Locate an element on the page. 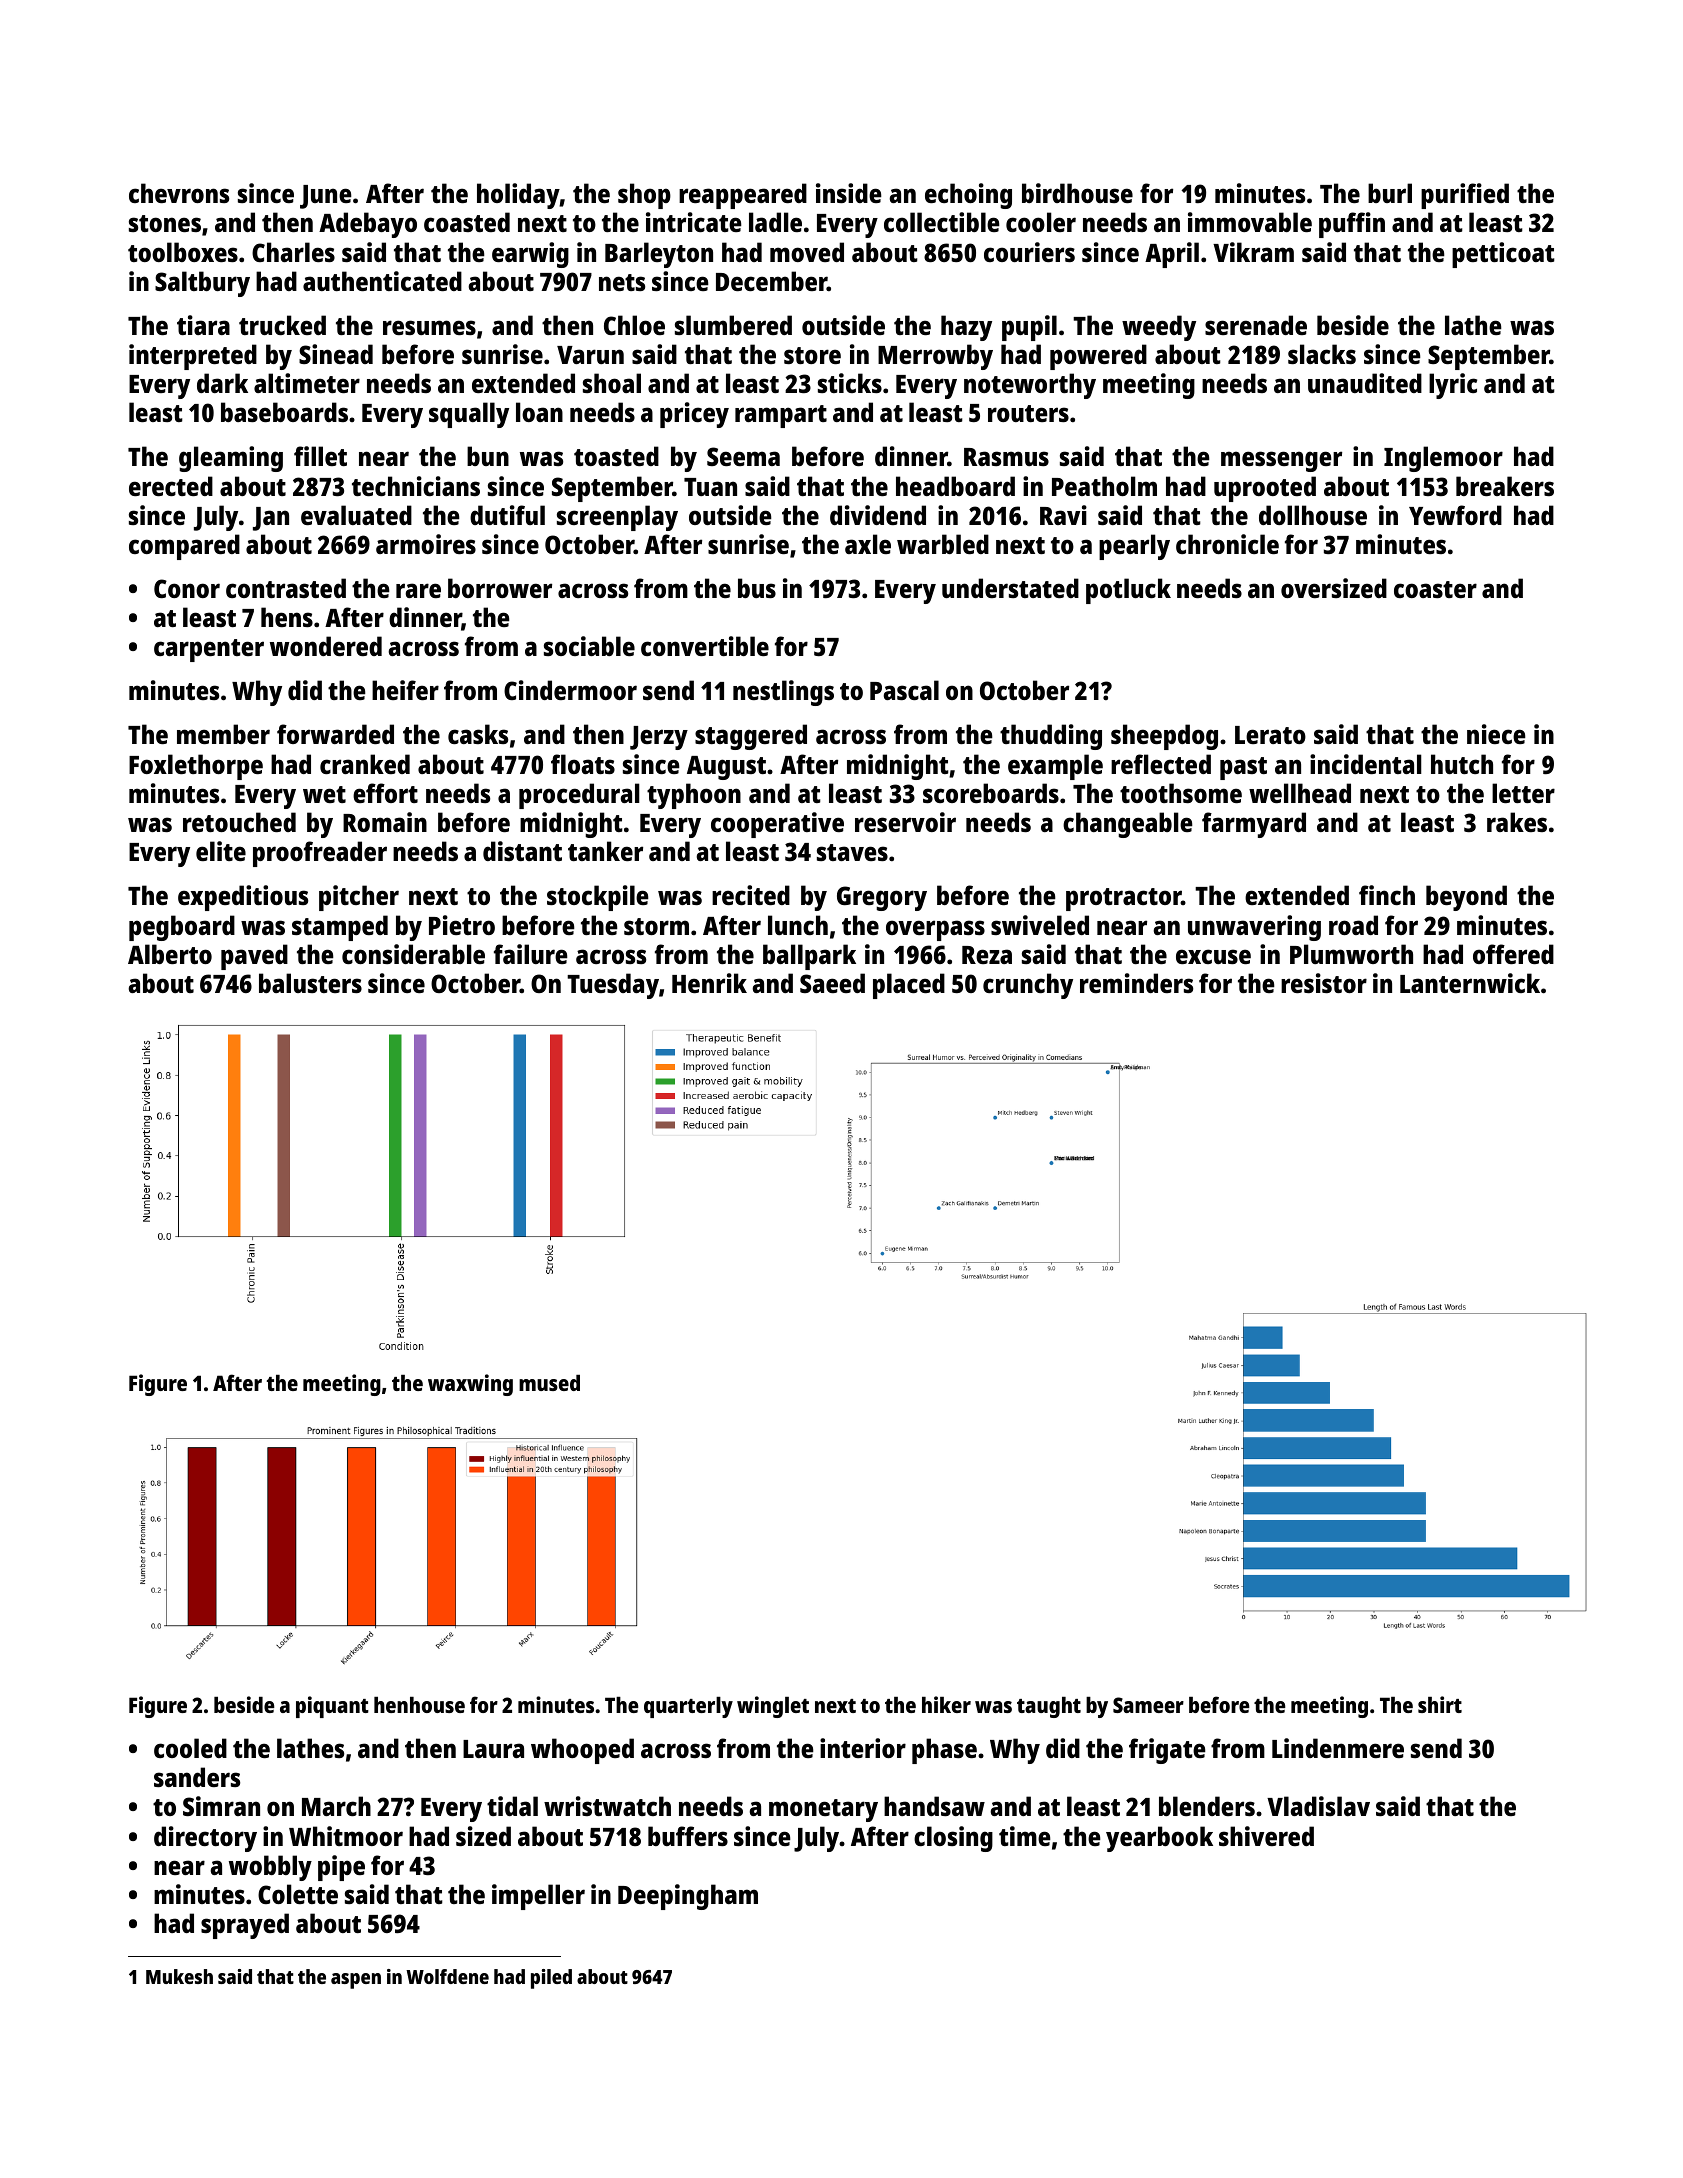  shirt is located at coordinates (1440, 1704).
